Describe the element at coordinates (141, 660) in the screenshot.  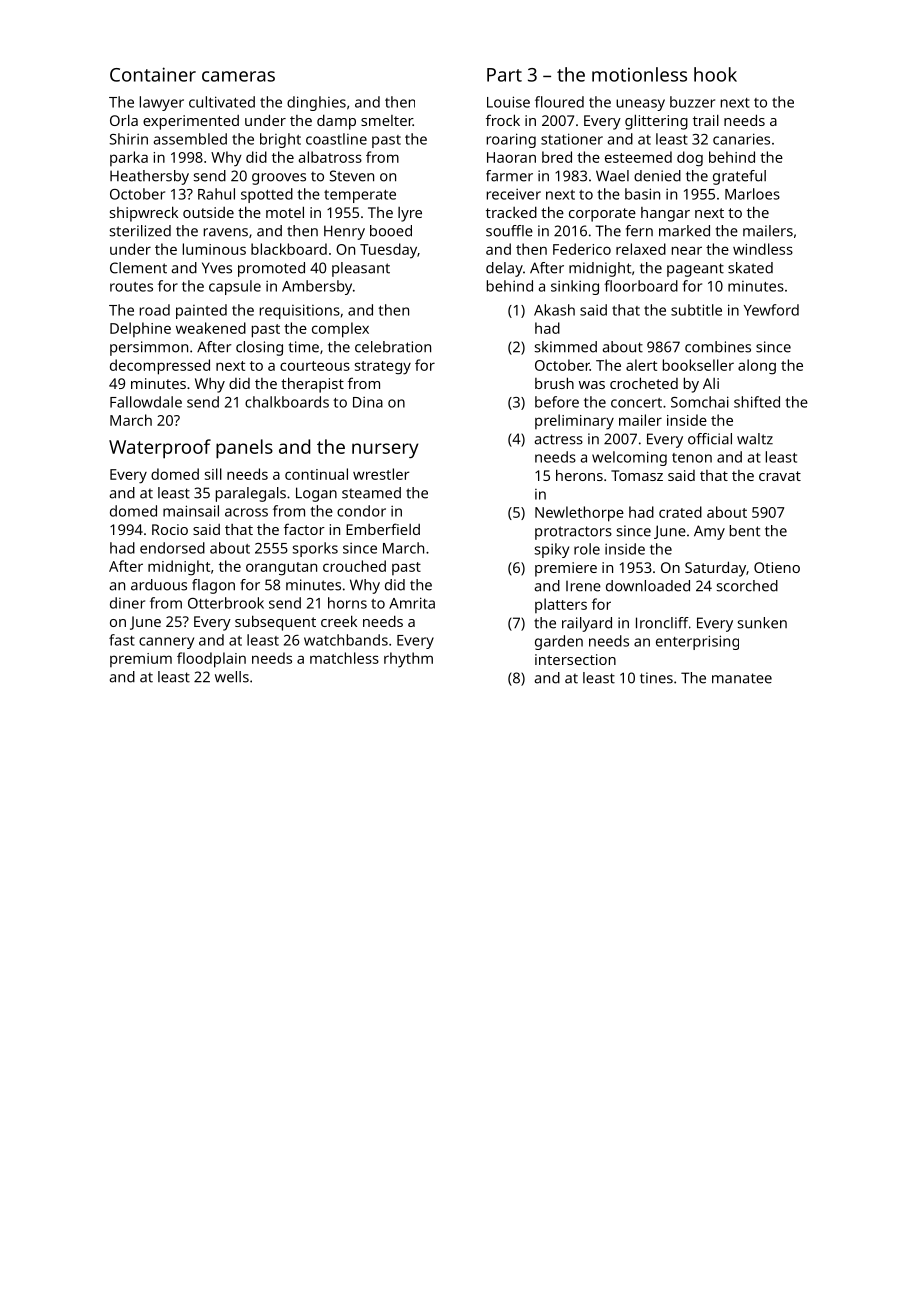
I see `premium` at that location.
